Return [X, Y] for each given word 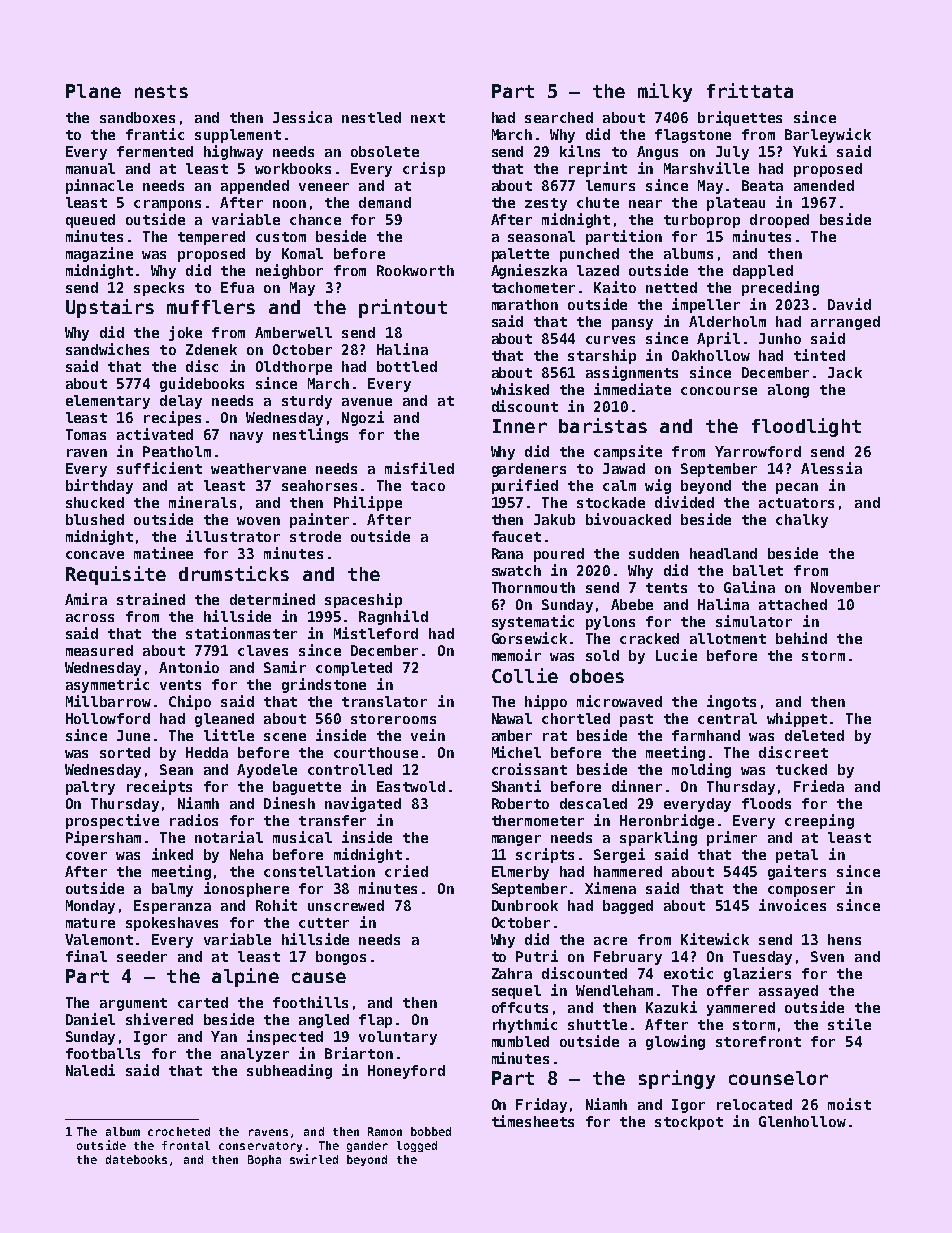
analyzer [255, 1055]
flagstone [693, 136]
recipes [172, 418]
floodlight [806, 427]
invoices [792, 905]
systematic [533, 622]
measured [99, 650]
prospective [112, 821]
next [428, 118]
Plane [93, 91]
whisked [520, 389]
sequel [516, 992]
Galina [749, 587]
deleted [814, 735]
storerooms [393, 719]
